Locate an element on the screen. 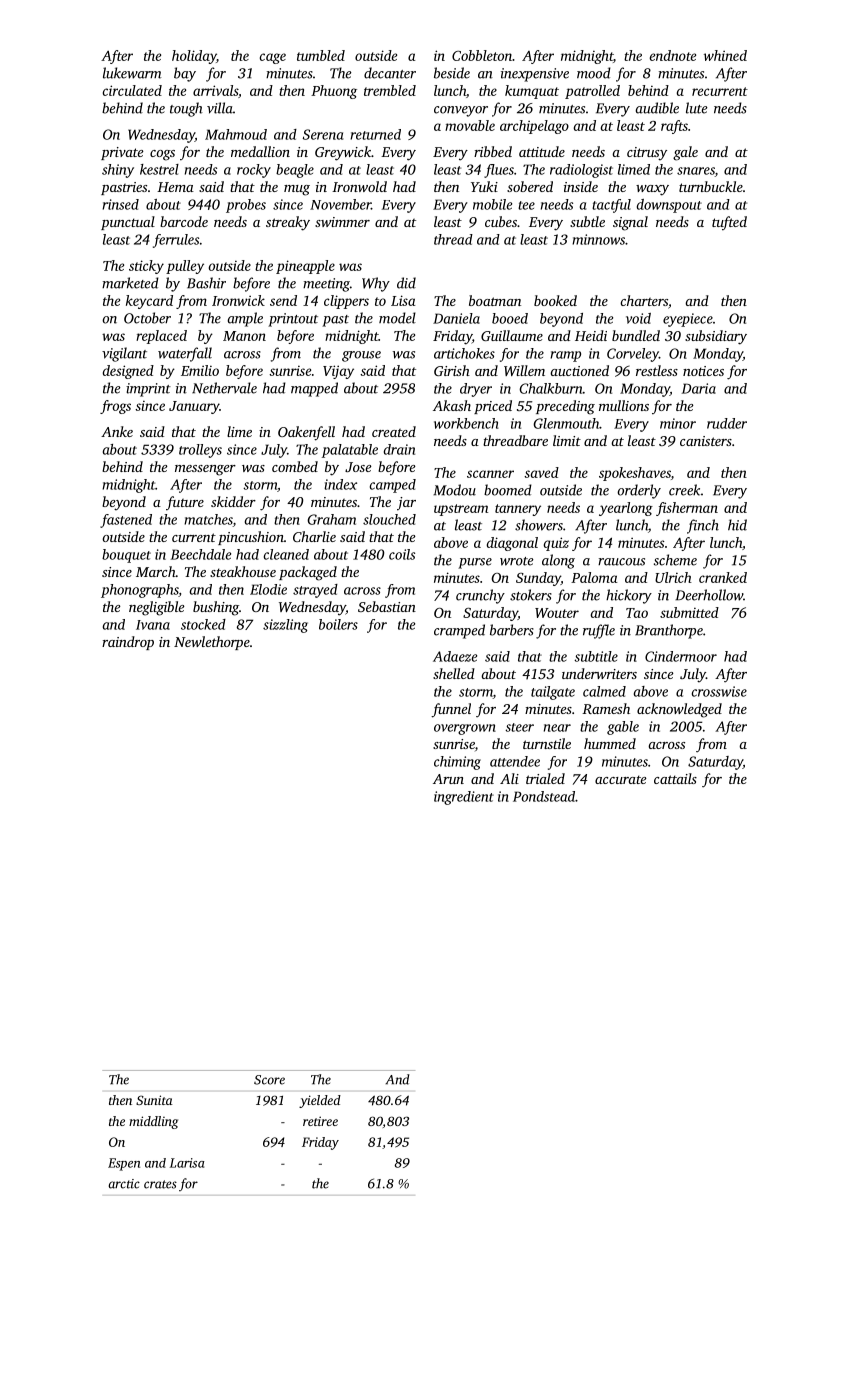 The image size is (849, 1400). gale is located at coordinates (685, 153).
